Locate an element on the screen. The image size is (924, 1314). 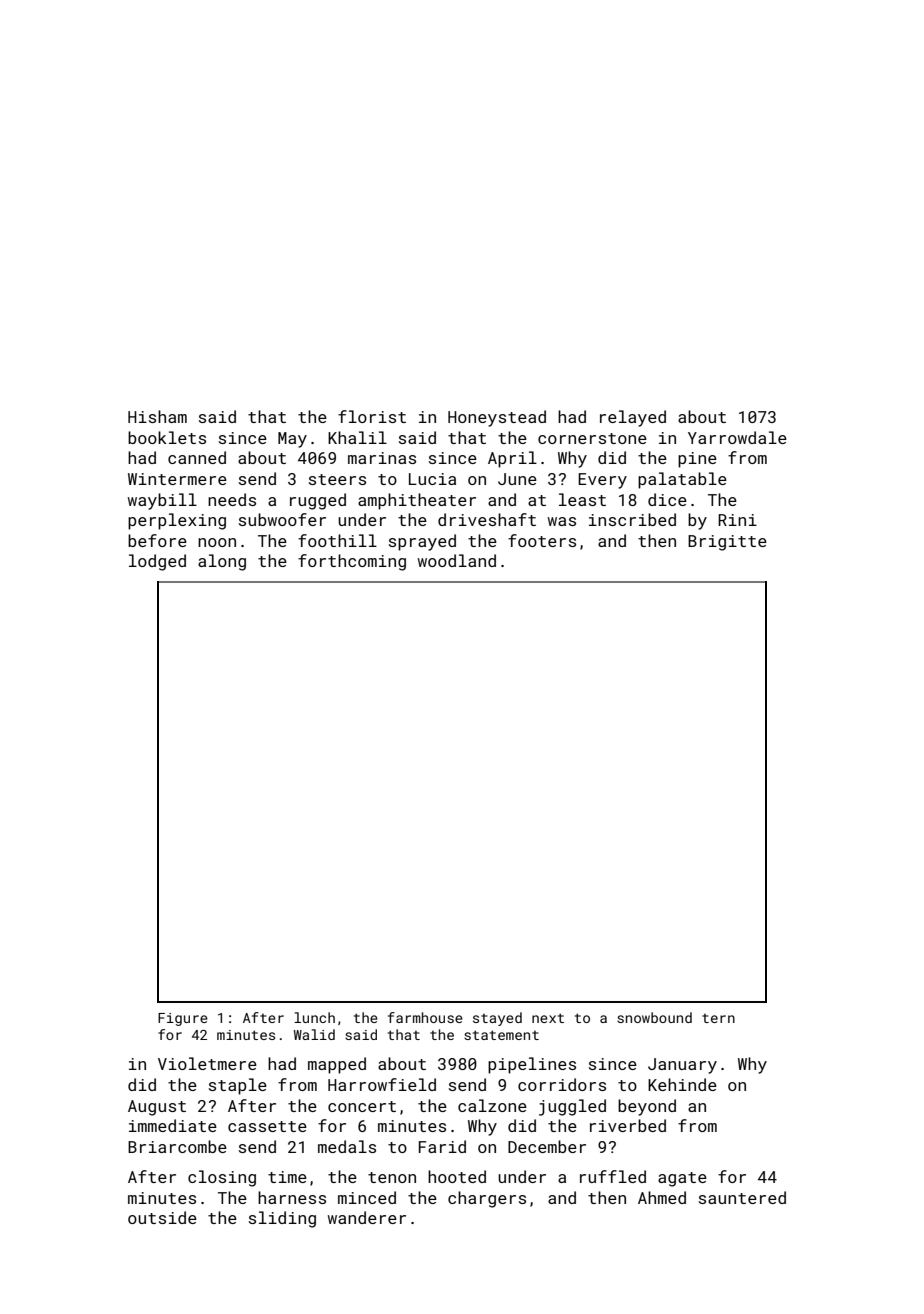
agate is located at coordinates (682, 1179).
